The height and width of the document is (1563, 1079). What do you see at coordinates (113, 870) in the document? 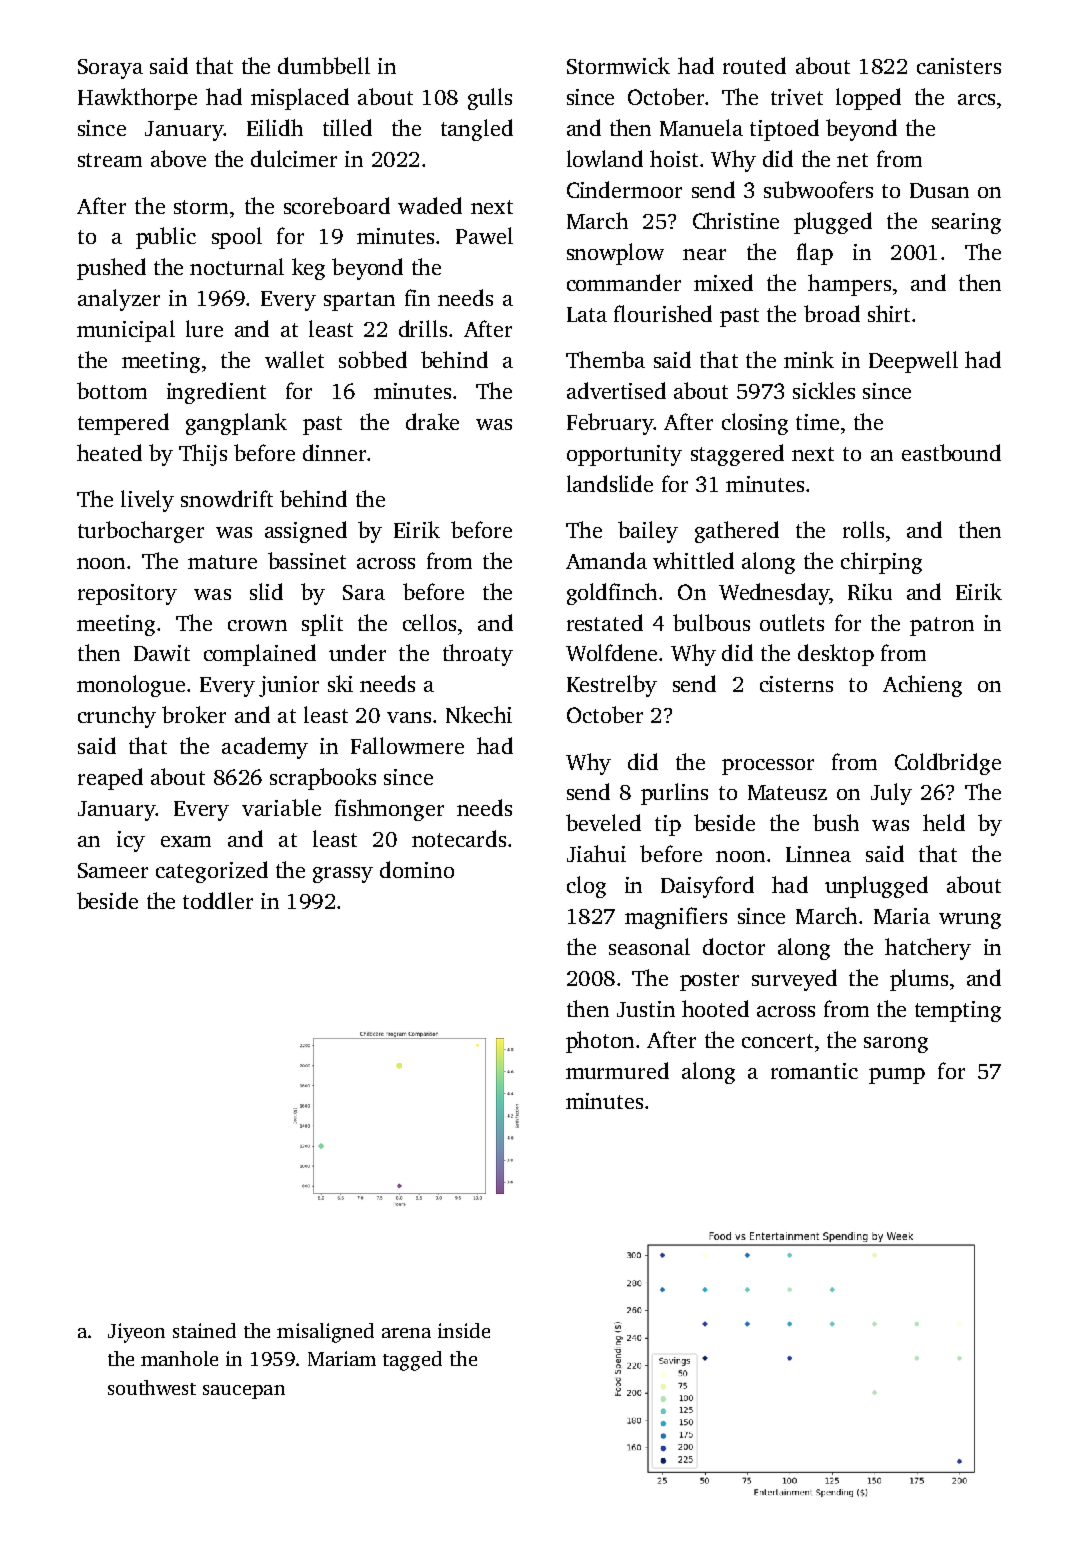
I see `Sameer` at bounding box center [113, 870].
